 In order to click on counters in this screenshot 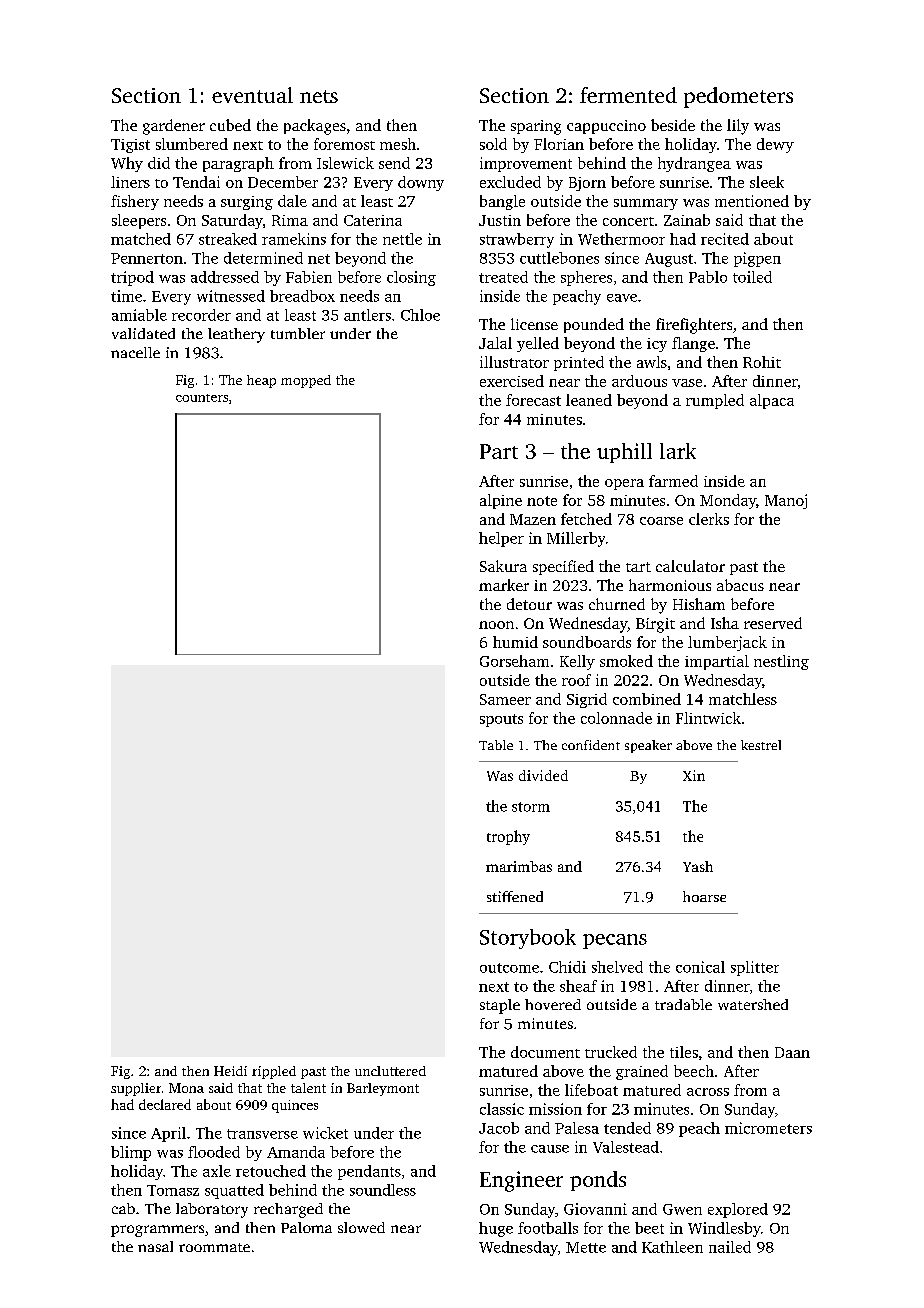, I will do `click(202, 398)`.
